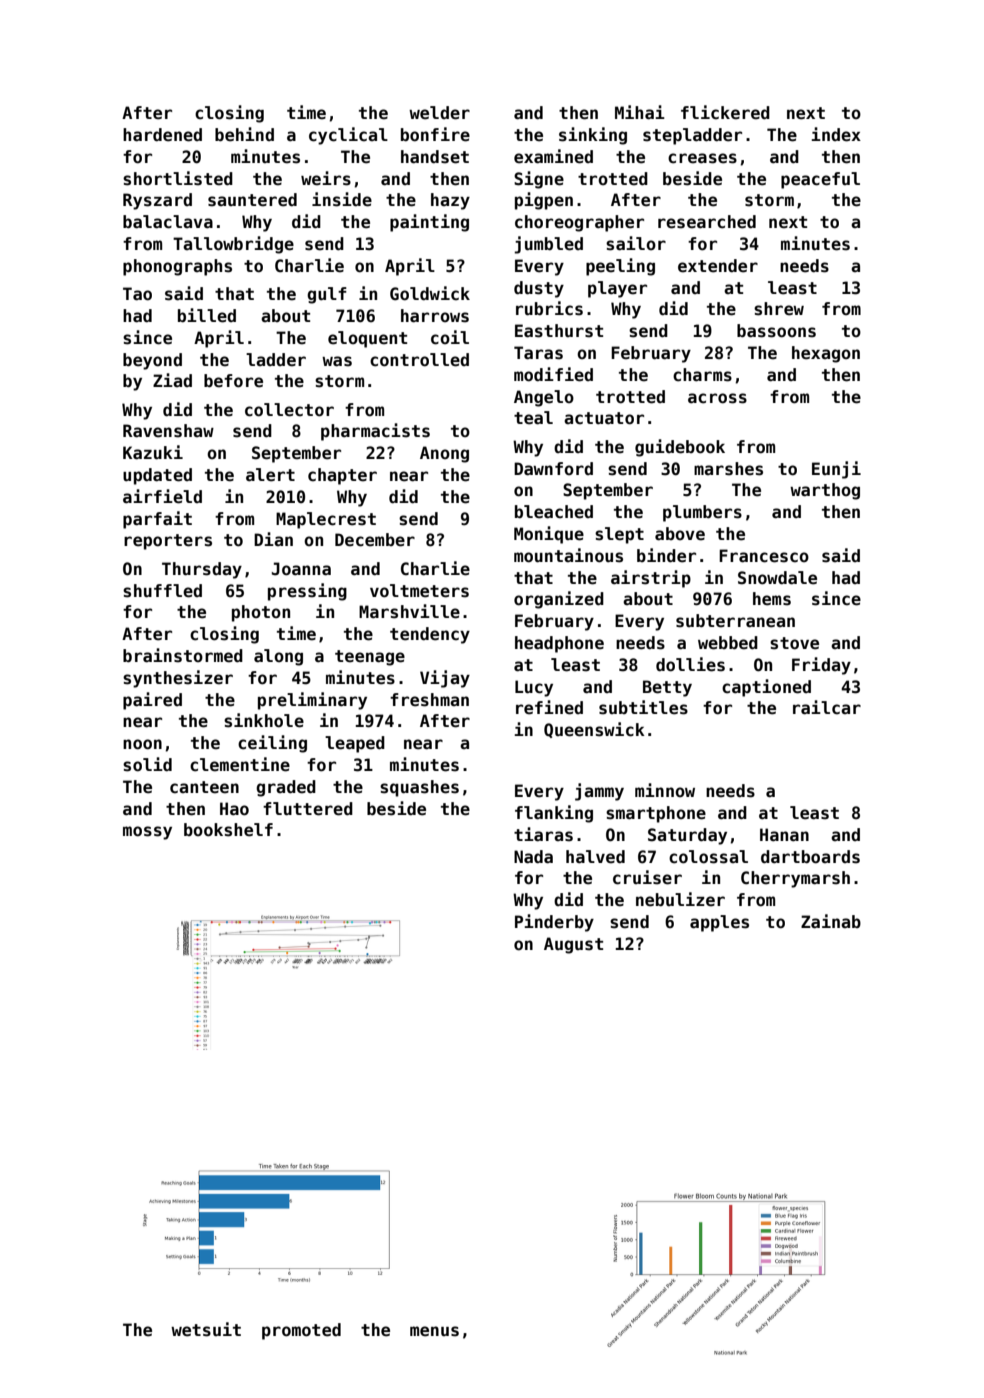  What do you see at coordinates (162, 135) in the screenshot?
I see `hardened` at bounding box center [162, 135].
